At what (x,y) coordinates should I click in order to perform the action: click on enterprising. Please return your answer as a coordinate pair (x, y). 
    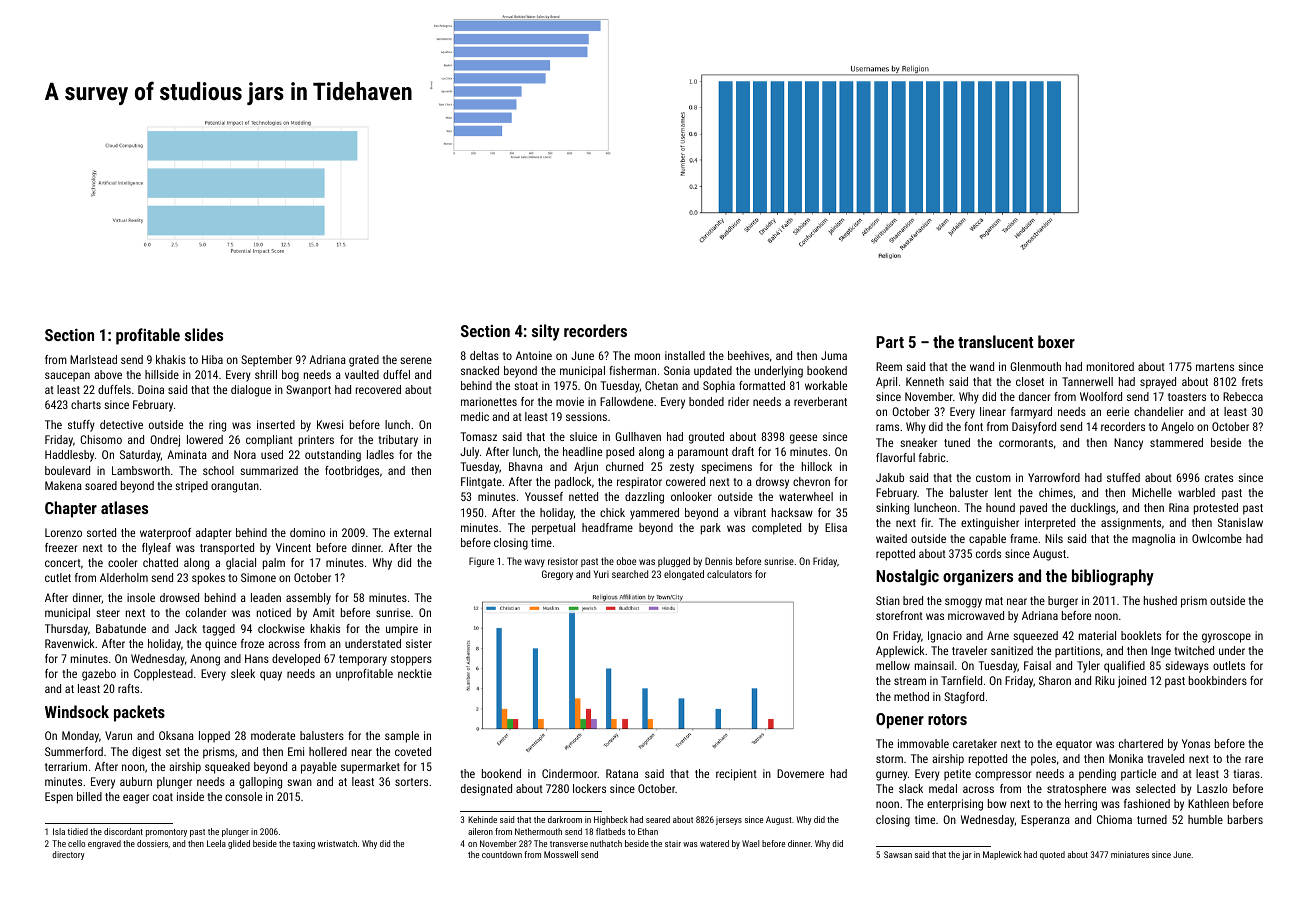
    Looking at the image, I should click on (955, 805).
